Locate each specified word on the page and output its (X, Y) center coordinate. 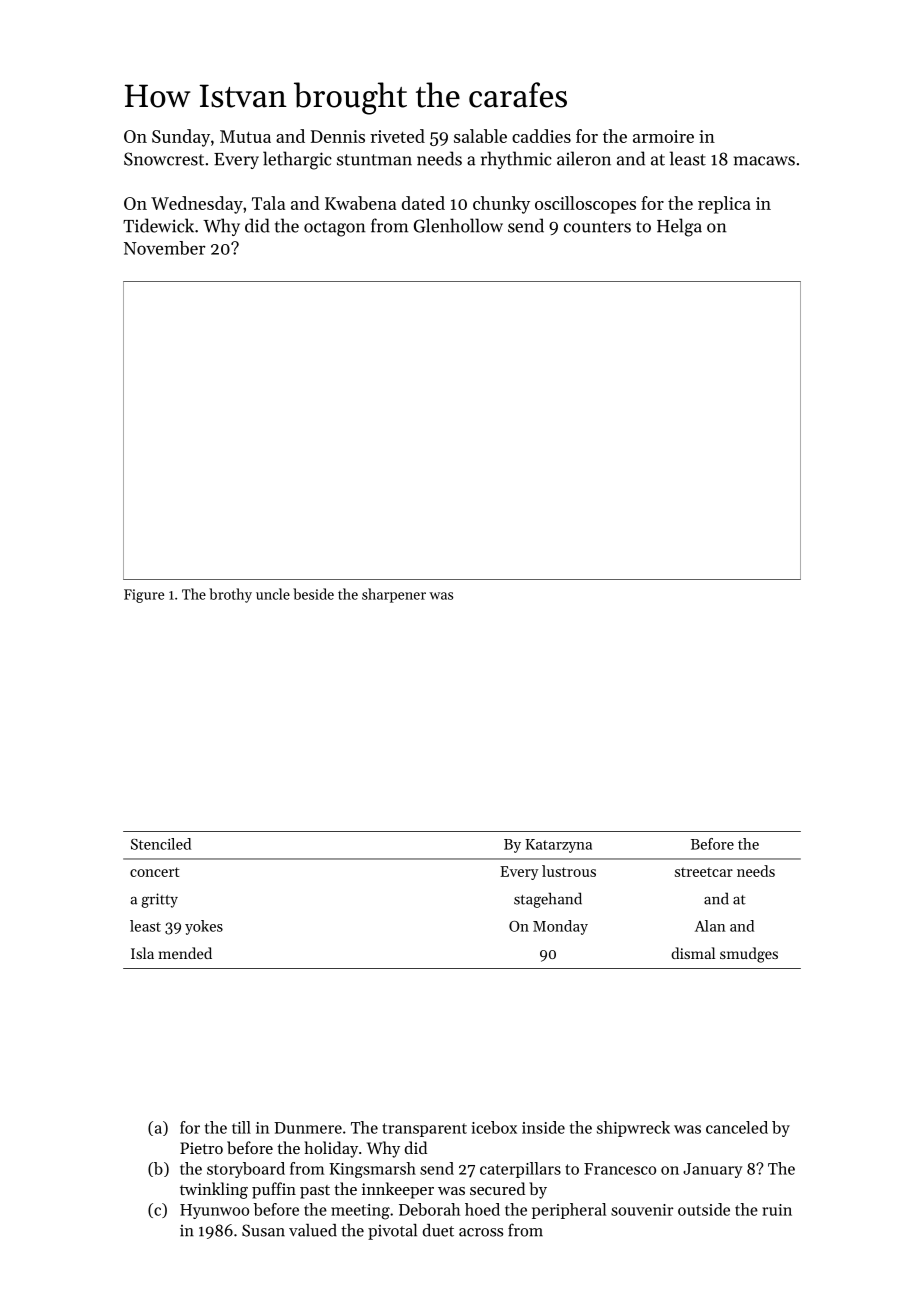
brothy (230, 595)
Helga (679, 227)
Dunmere (308, 1128)
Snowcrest (164, 159)
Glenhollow (458, 225)
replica (724, 205)
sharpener (394, 595)
